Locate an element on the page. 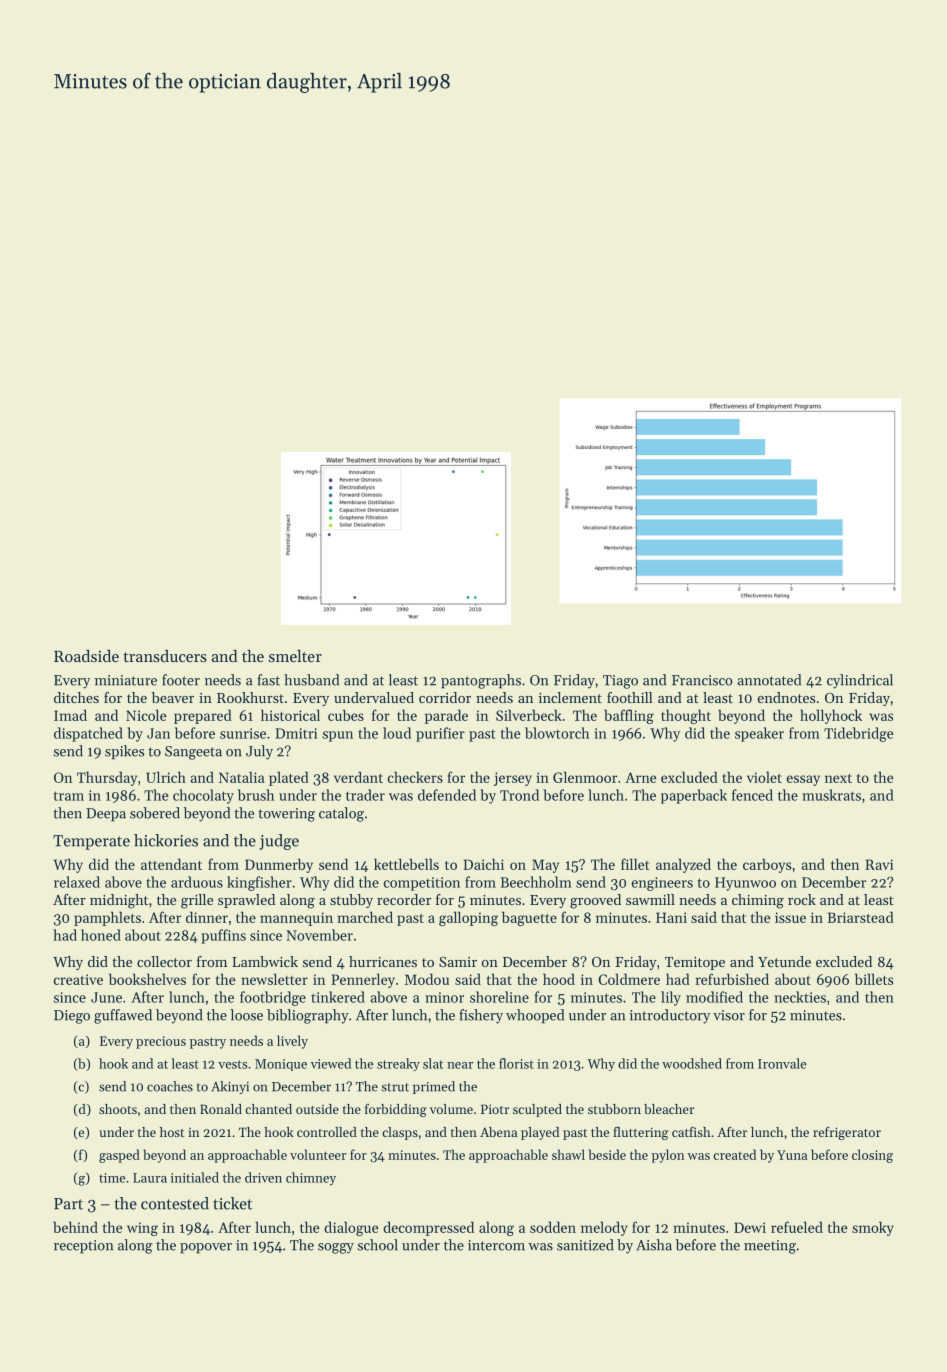  thought is located at coordinates (686, 716).
